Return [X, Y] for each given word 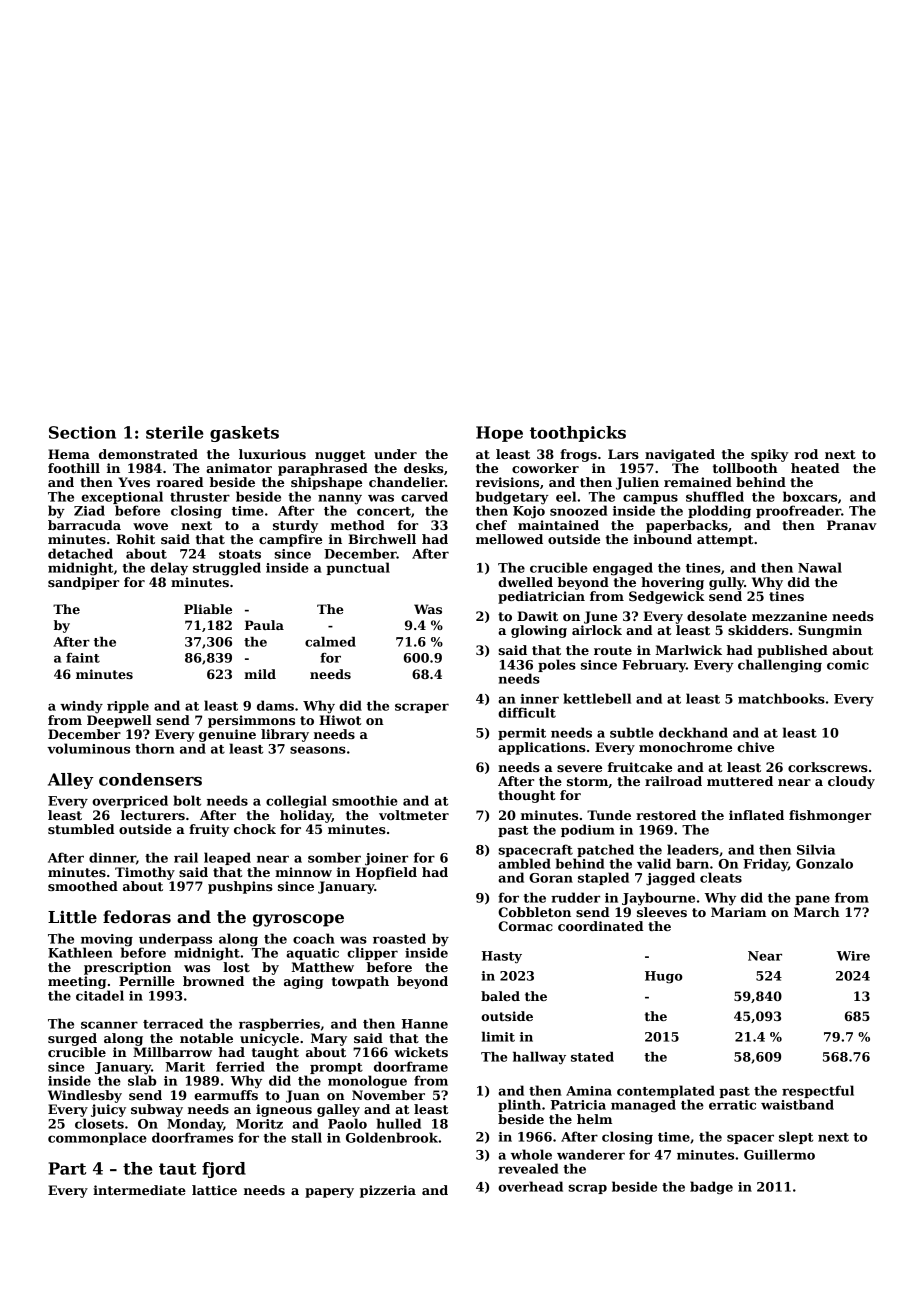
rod [806, 454]
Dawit [537, 616]
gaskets [244, 434]
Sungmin [830, 631]
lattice [214, 1190]
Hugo [664, 977]
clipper [372, 953]
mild [260, 674]
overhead [530, 1186]
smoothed [83, 886]
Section [82, 432]
